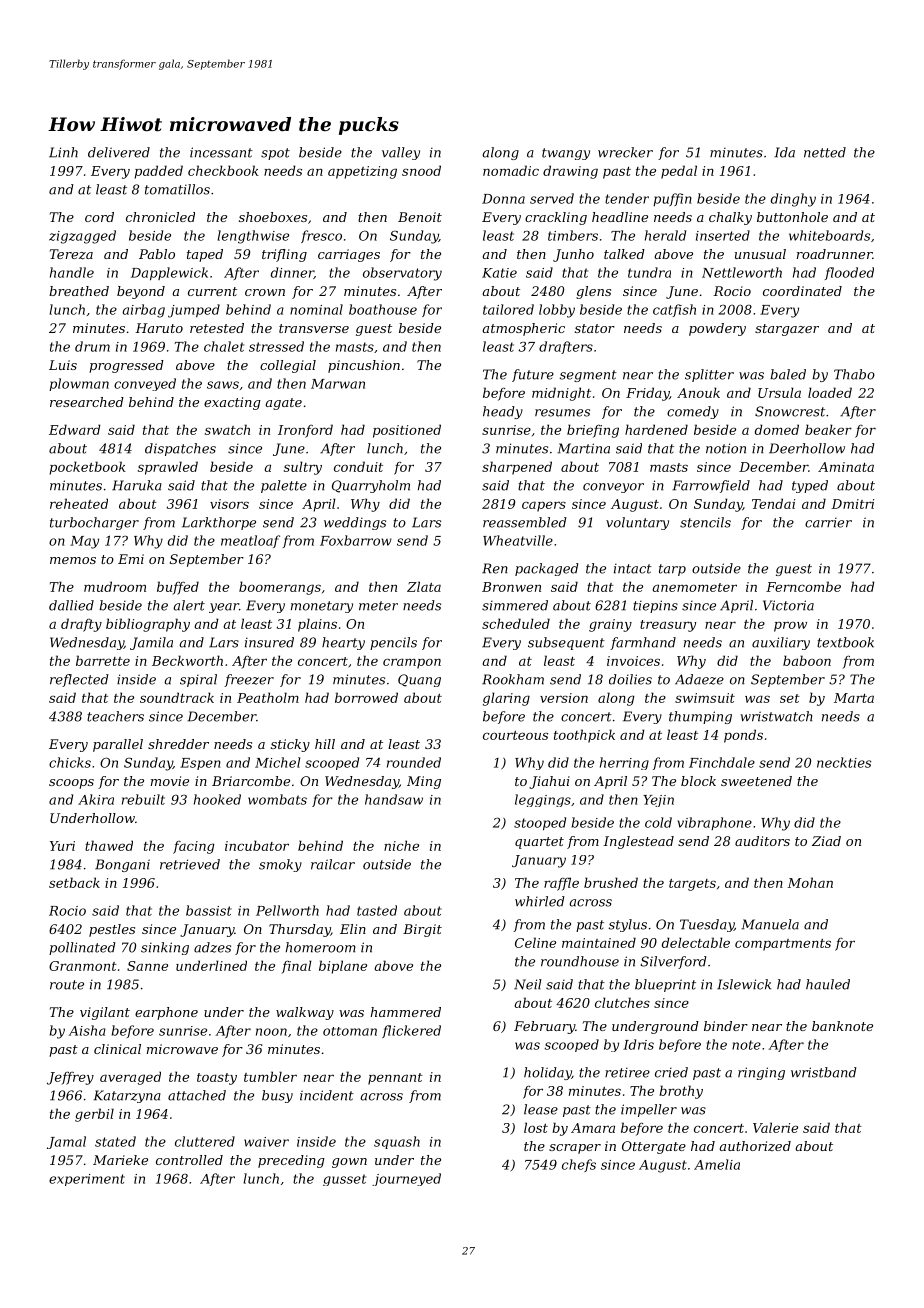  Describe the element at coordinates (401, 153) in the screenshot. I see `valley` at that location.
